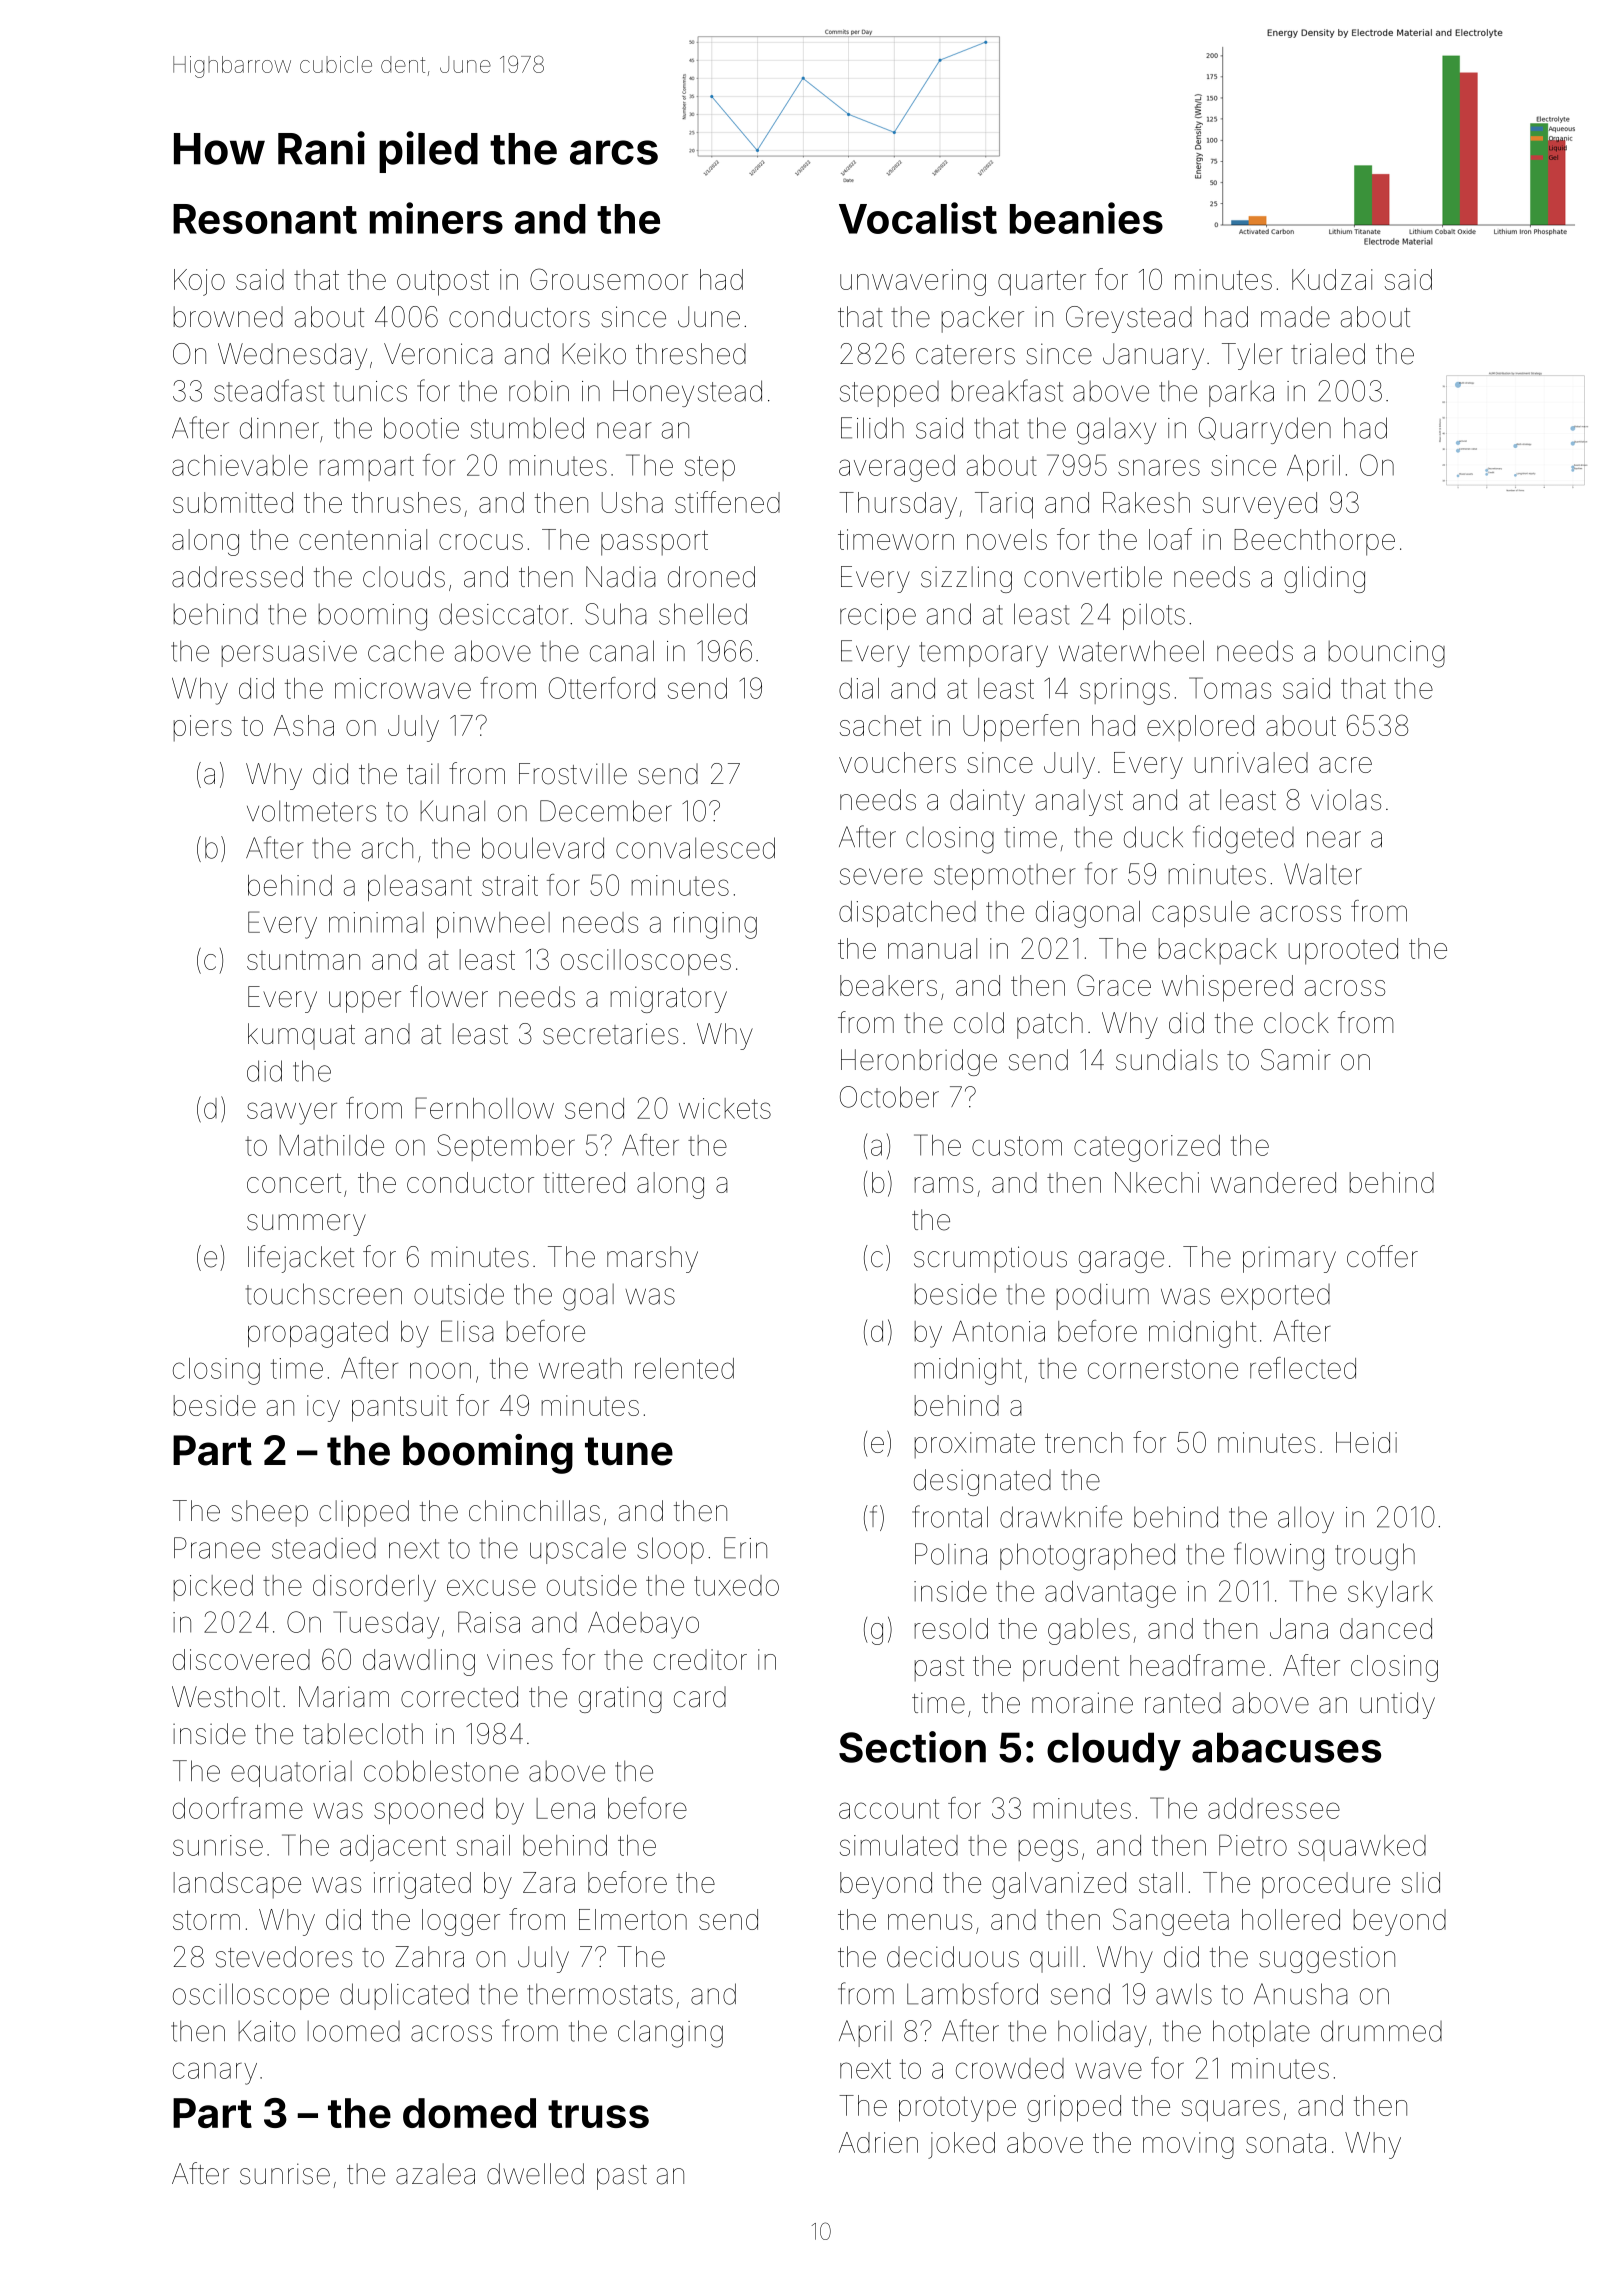 This document has height=2292, width=1620. I want to click on clipped, so click(364, 1513).
